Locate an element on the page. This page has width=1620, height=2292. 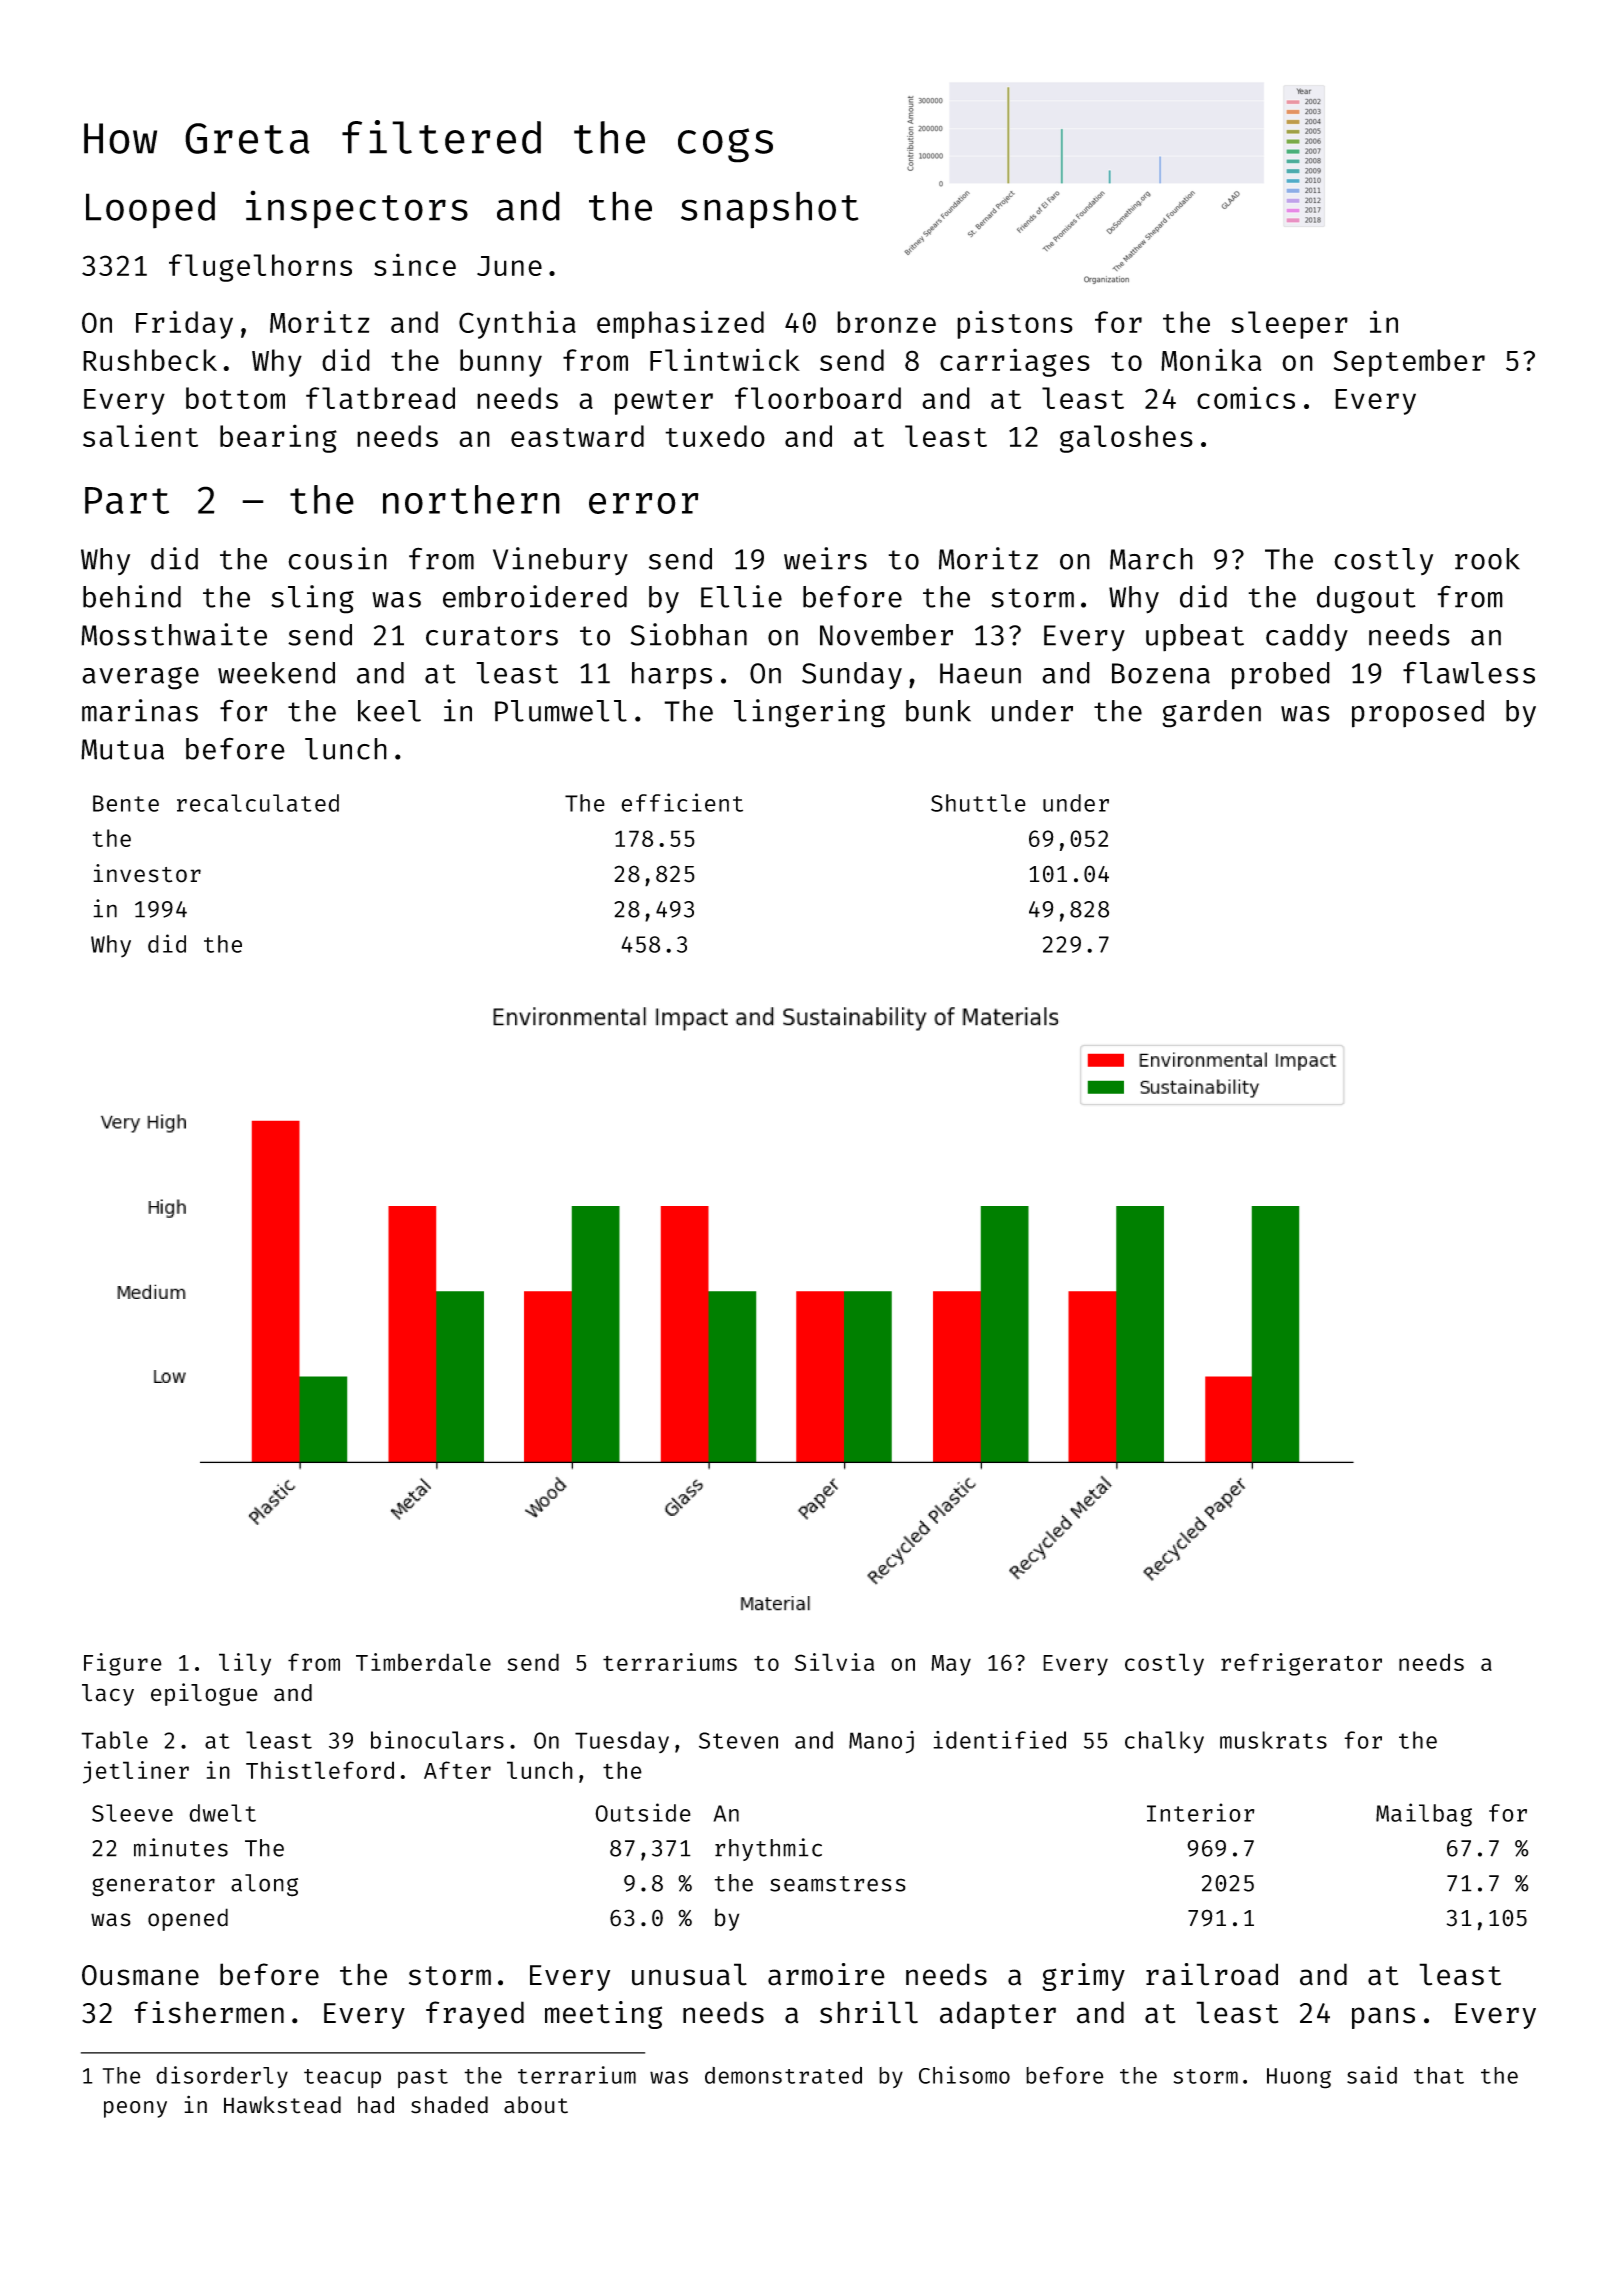
garden is located at coordinates (1211, 714).
